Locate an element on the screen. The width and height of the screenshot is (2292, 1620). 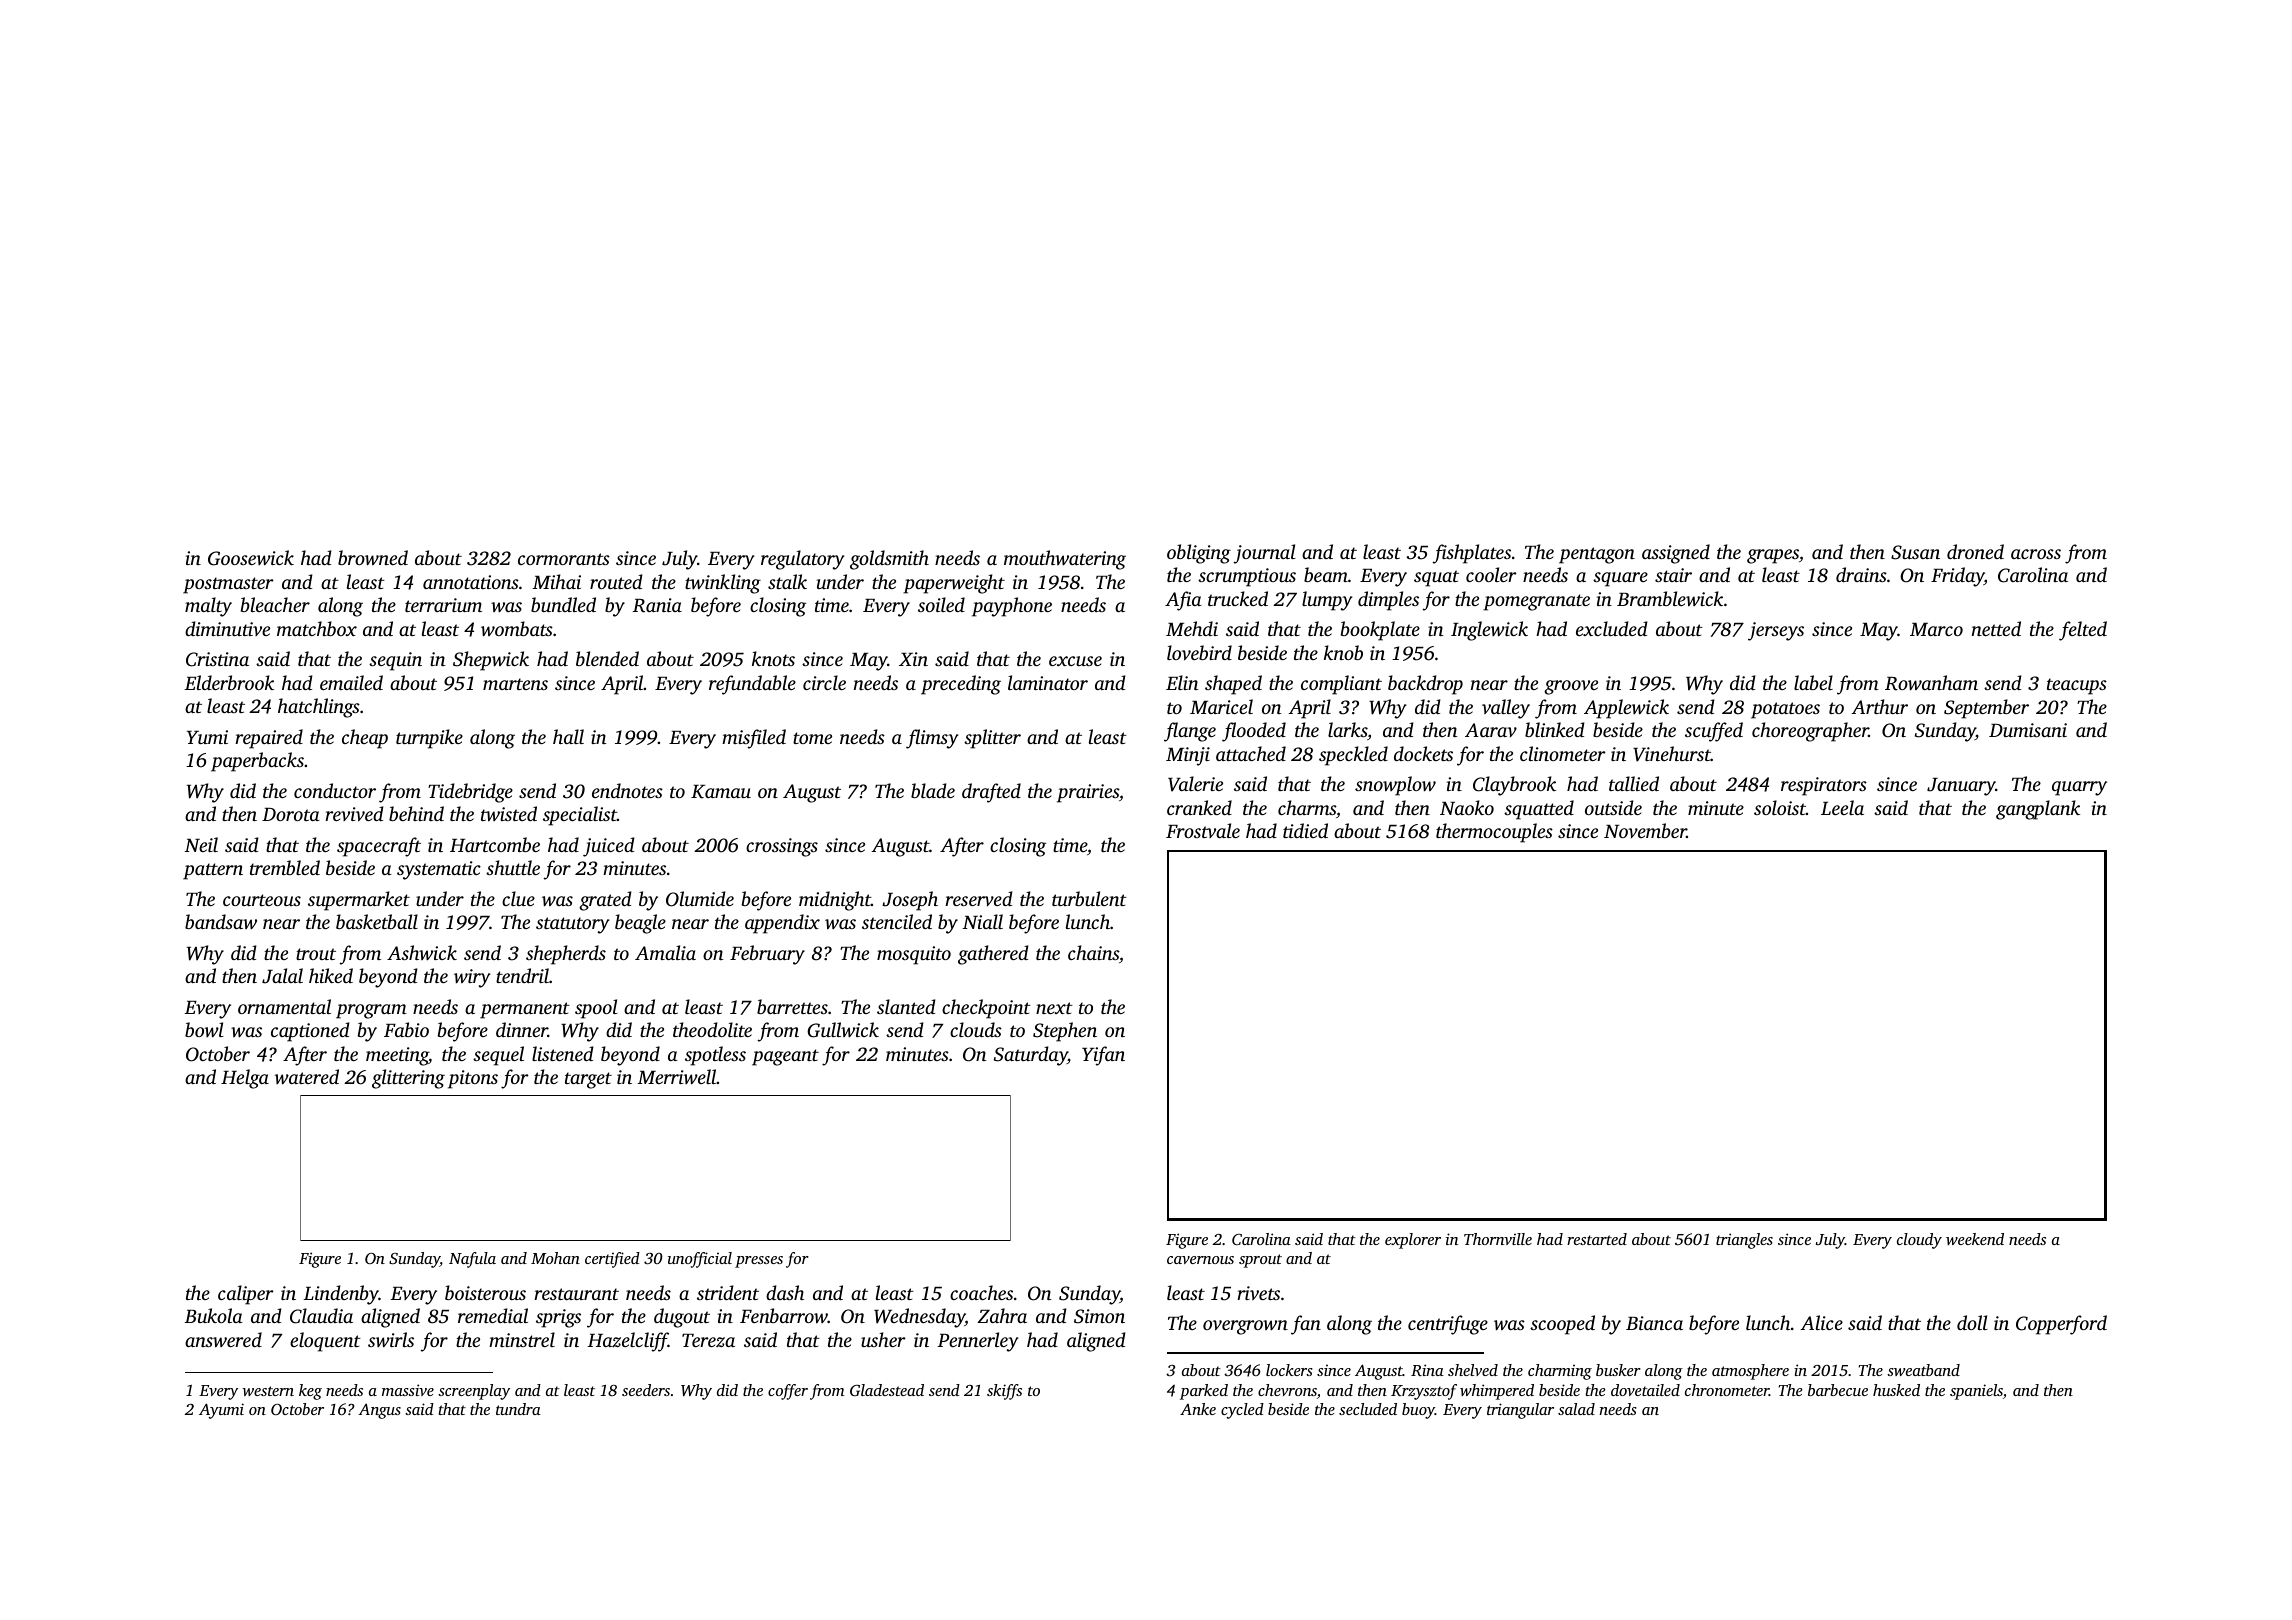
Goosewick is located at coordinates (251, 558).
